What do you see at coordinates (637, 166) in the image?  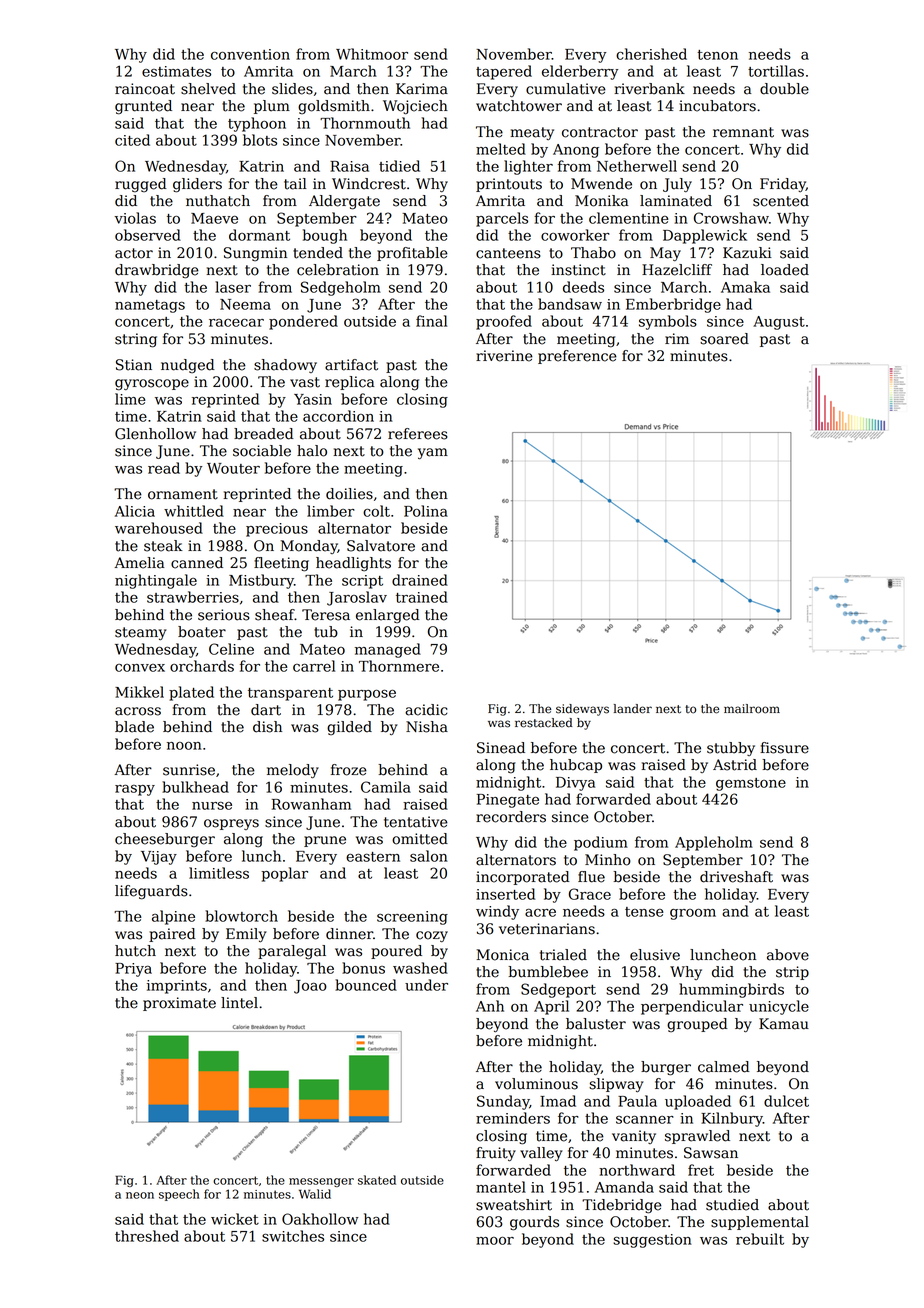 I see `Netherwell` at bounding box center [637, 166].
